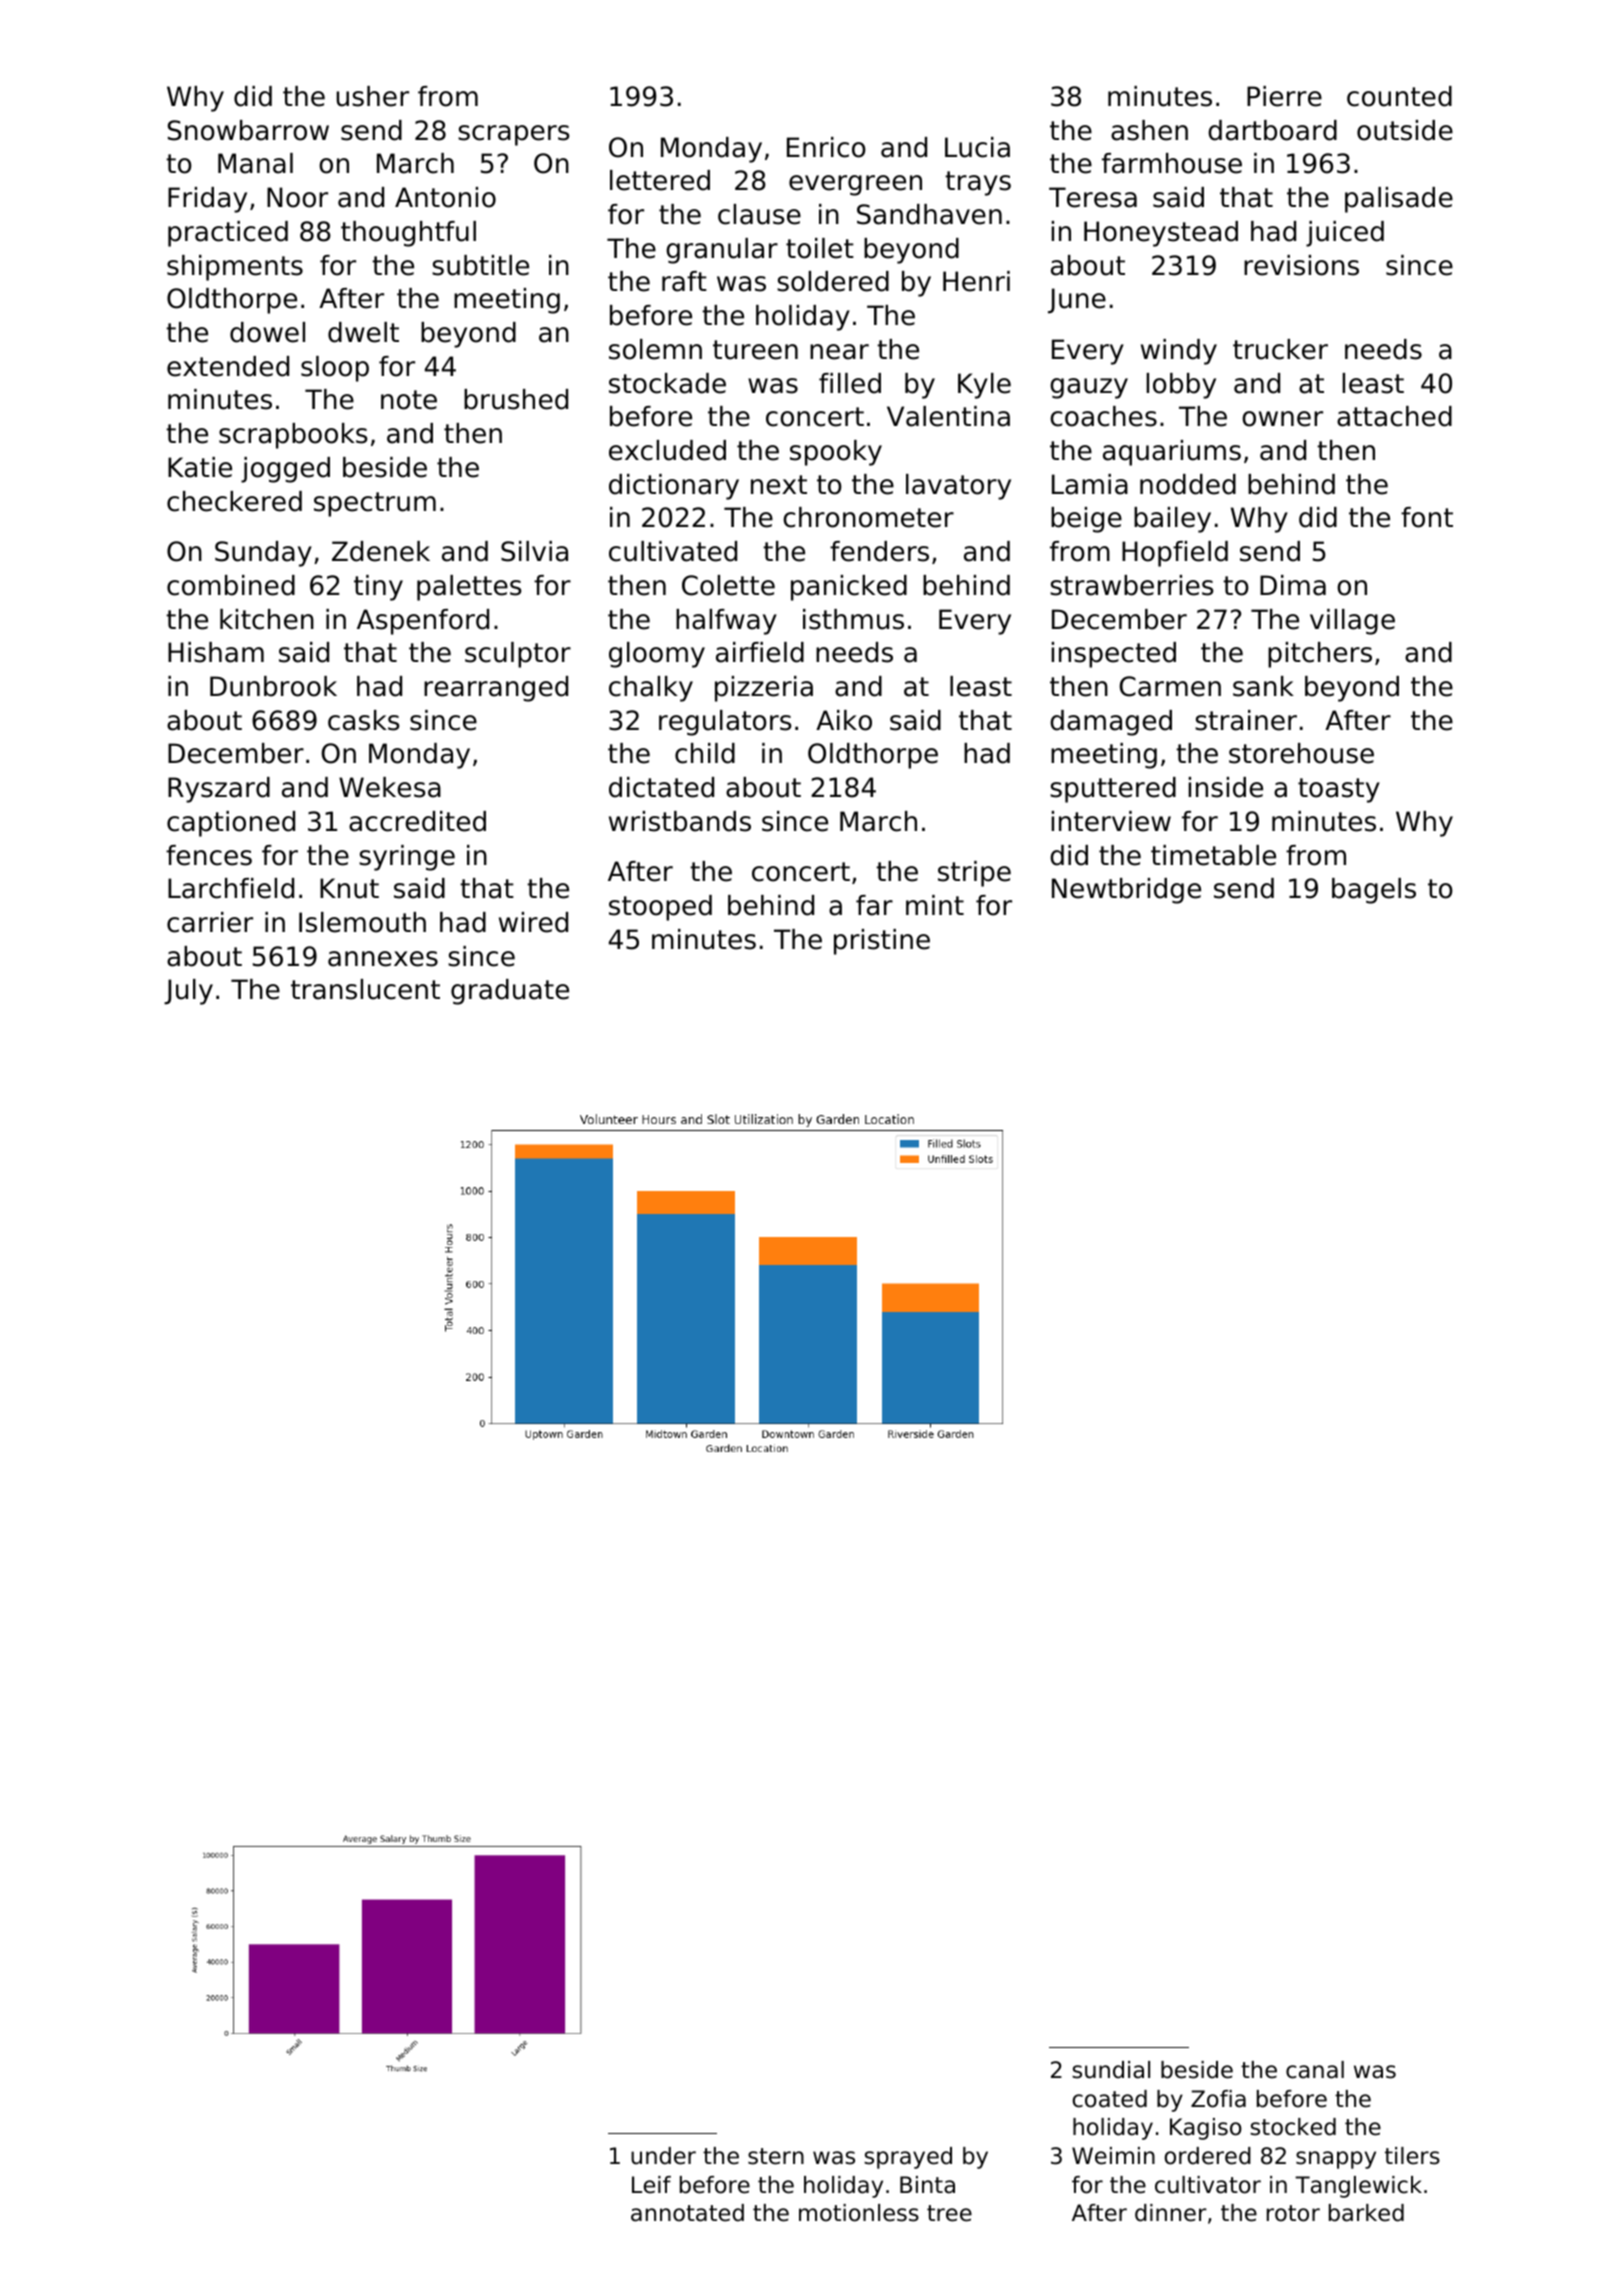 This screenshot has width=1620, height=2292. What do you see at coordinates (1284, 96) in the screenshot?
I see `Pierre` at bounding box center [1284, 96].
